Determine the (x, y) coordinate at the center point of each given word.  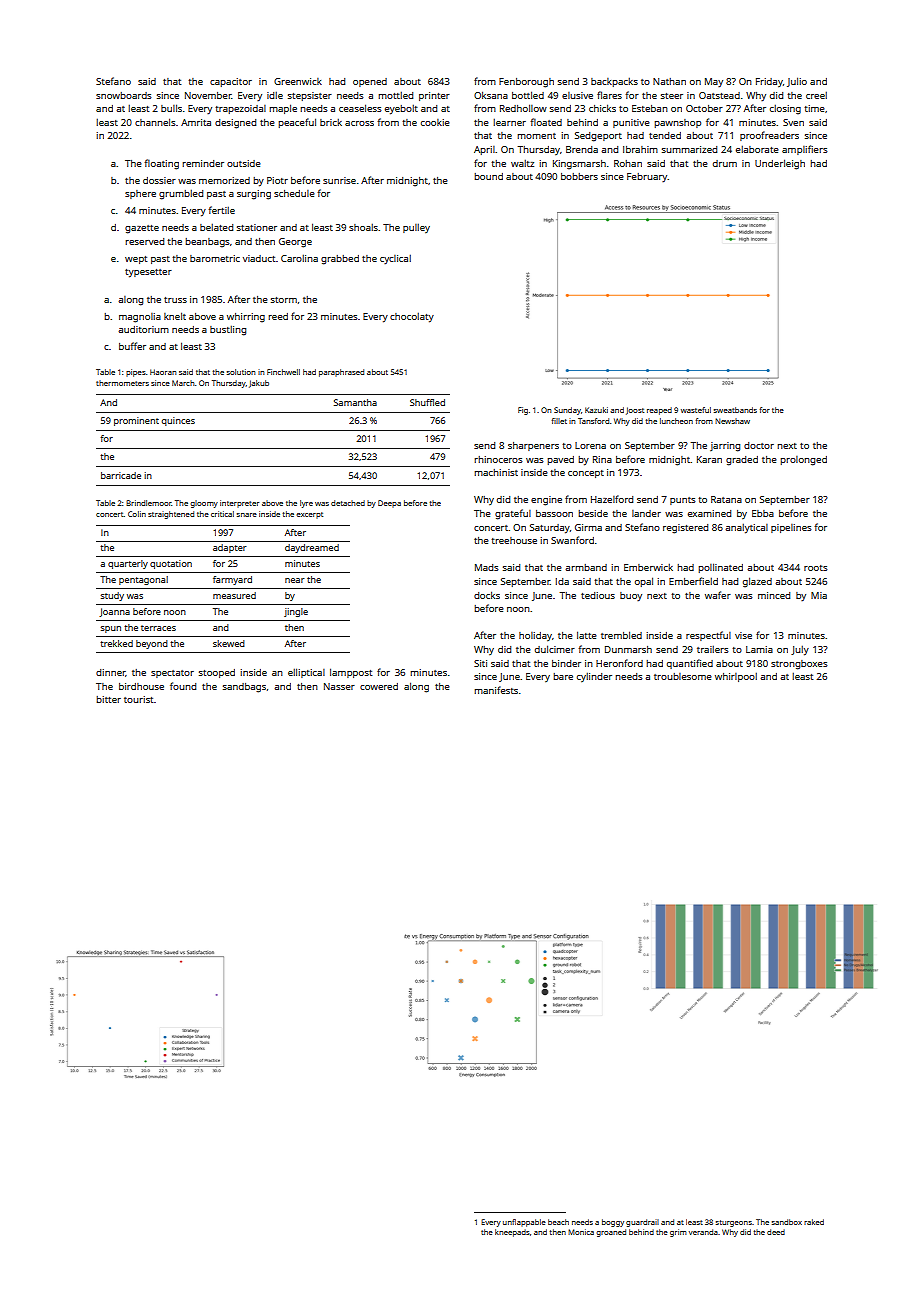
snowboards (124, 95)
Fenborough (526, 83)
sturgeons (734, 1223)
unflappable (524, 1223)
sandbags (244, 688)
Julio (797, 82)
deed (776, 1232)
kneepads (512, 1233)
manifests (496, 690)
